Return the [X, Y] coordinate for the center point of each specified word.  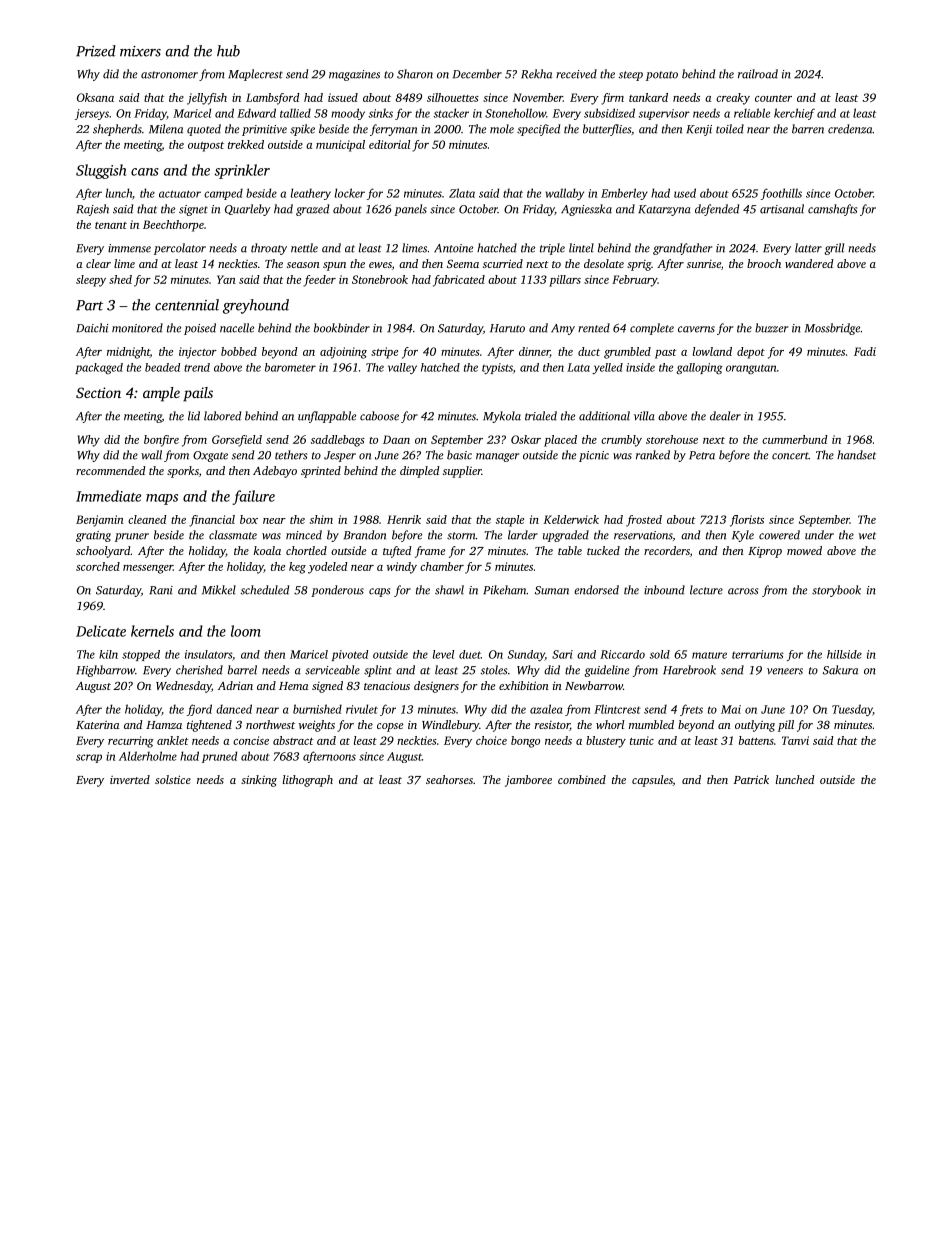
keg [297, 568]
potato [662, 76]
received [576, 74]
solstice [173, 779]
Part [89, 305]
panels [410, 210]
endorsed [596, 590]
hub [228, 51]
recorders [667, 550]
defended [717, 210]
